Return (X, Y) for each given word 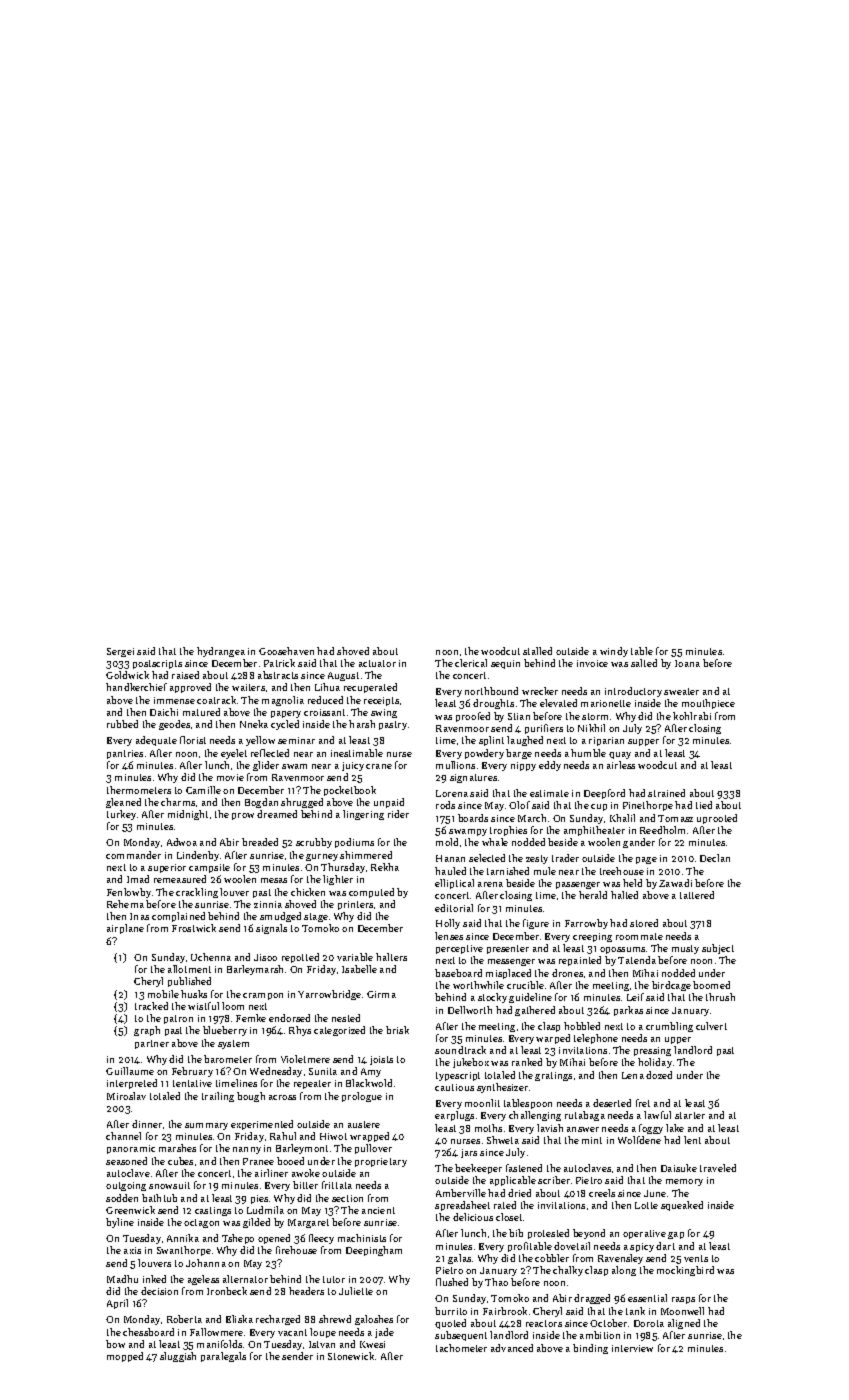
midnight (188, 815)
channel (123, 1136)
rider (398, 814)
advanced (512, 1348)
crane (379, 766)
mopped (125, 1357)
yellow (260, 741)
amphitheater (594, 831)
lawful (657, 1115)
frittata (337, 1185)
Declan (715, 858)
